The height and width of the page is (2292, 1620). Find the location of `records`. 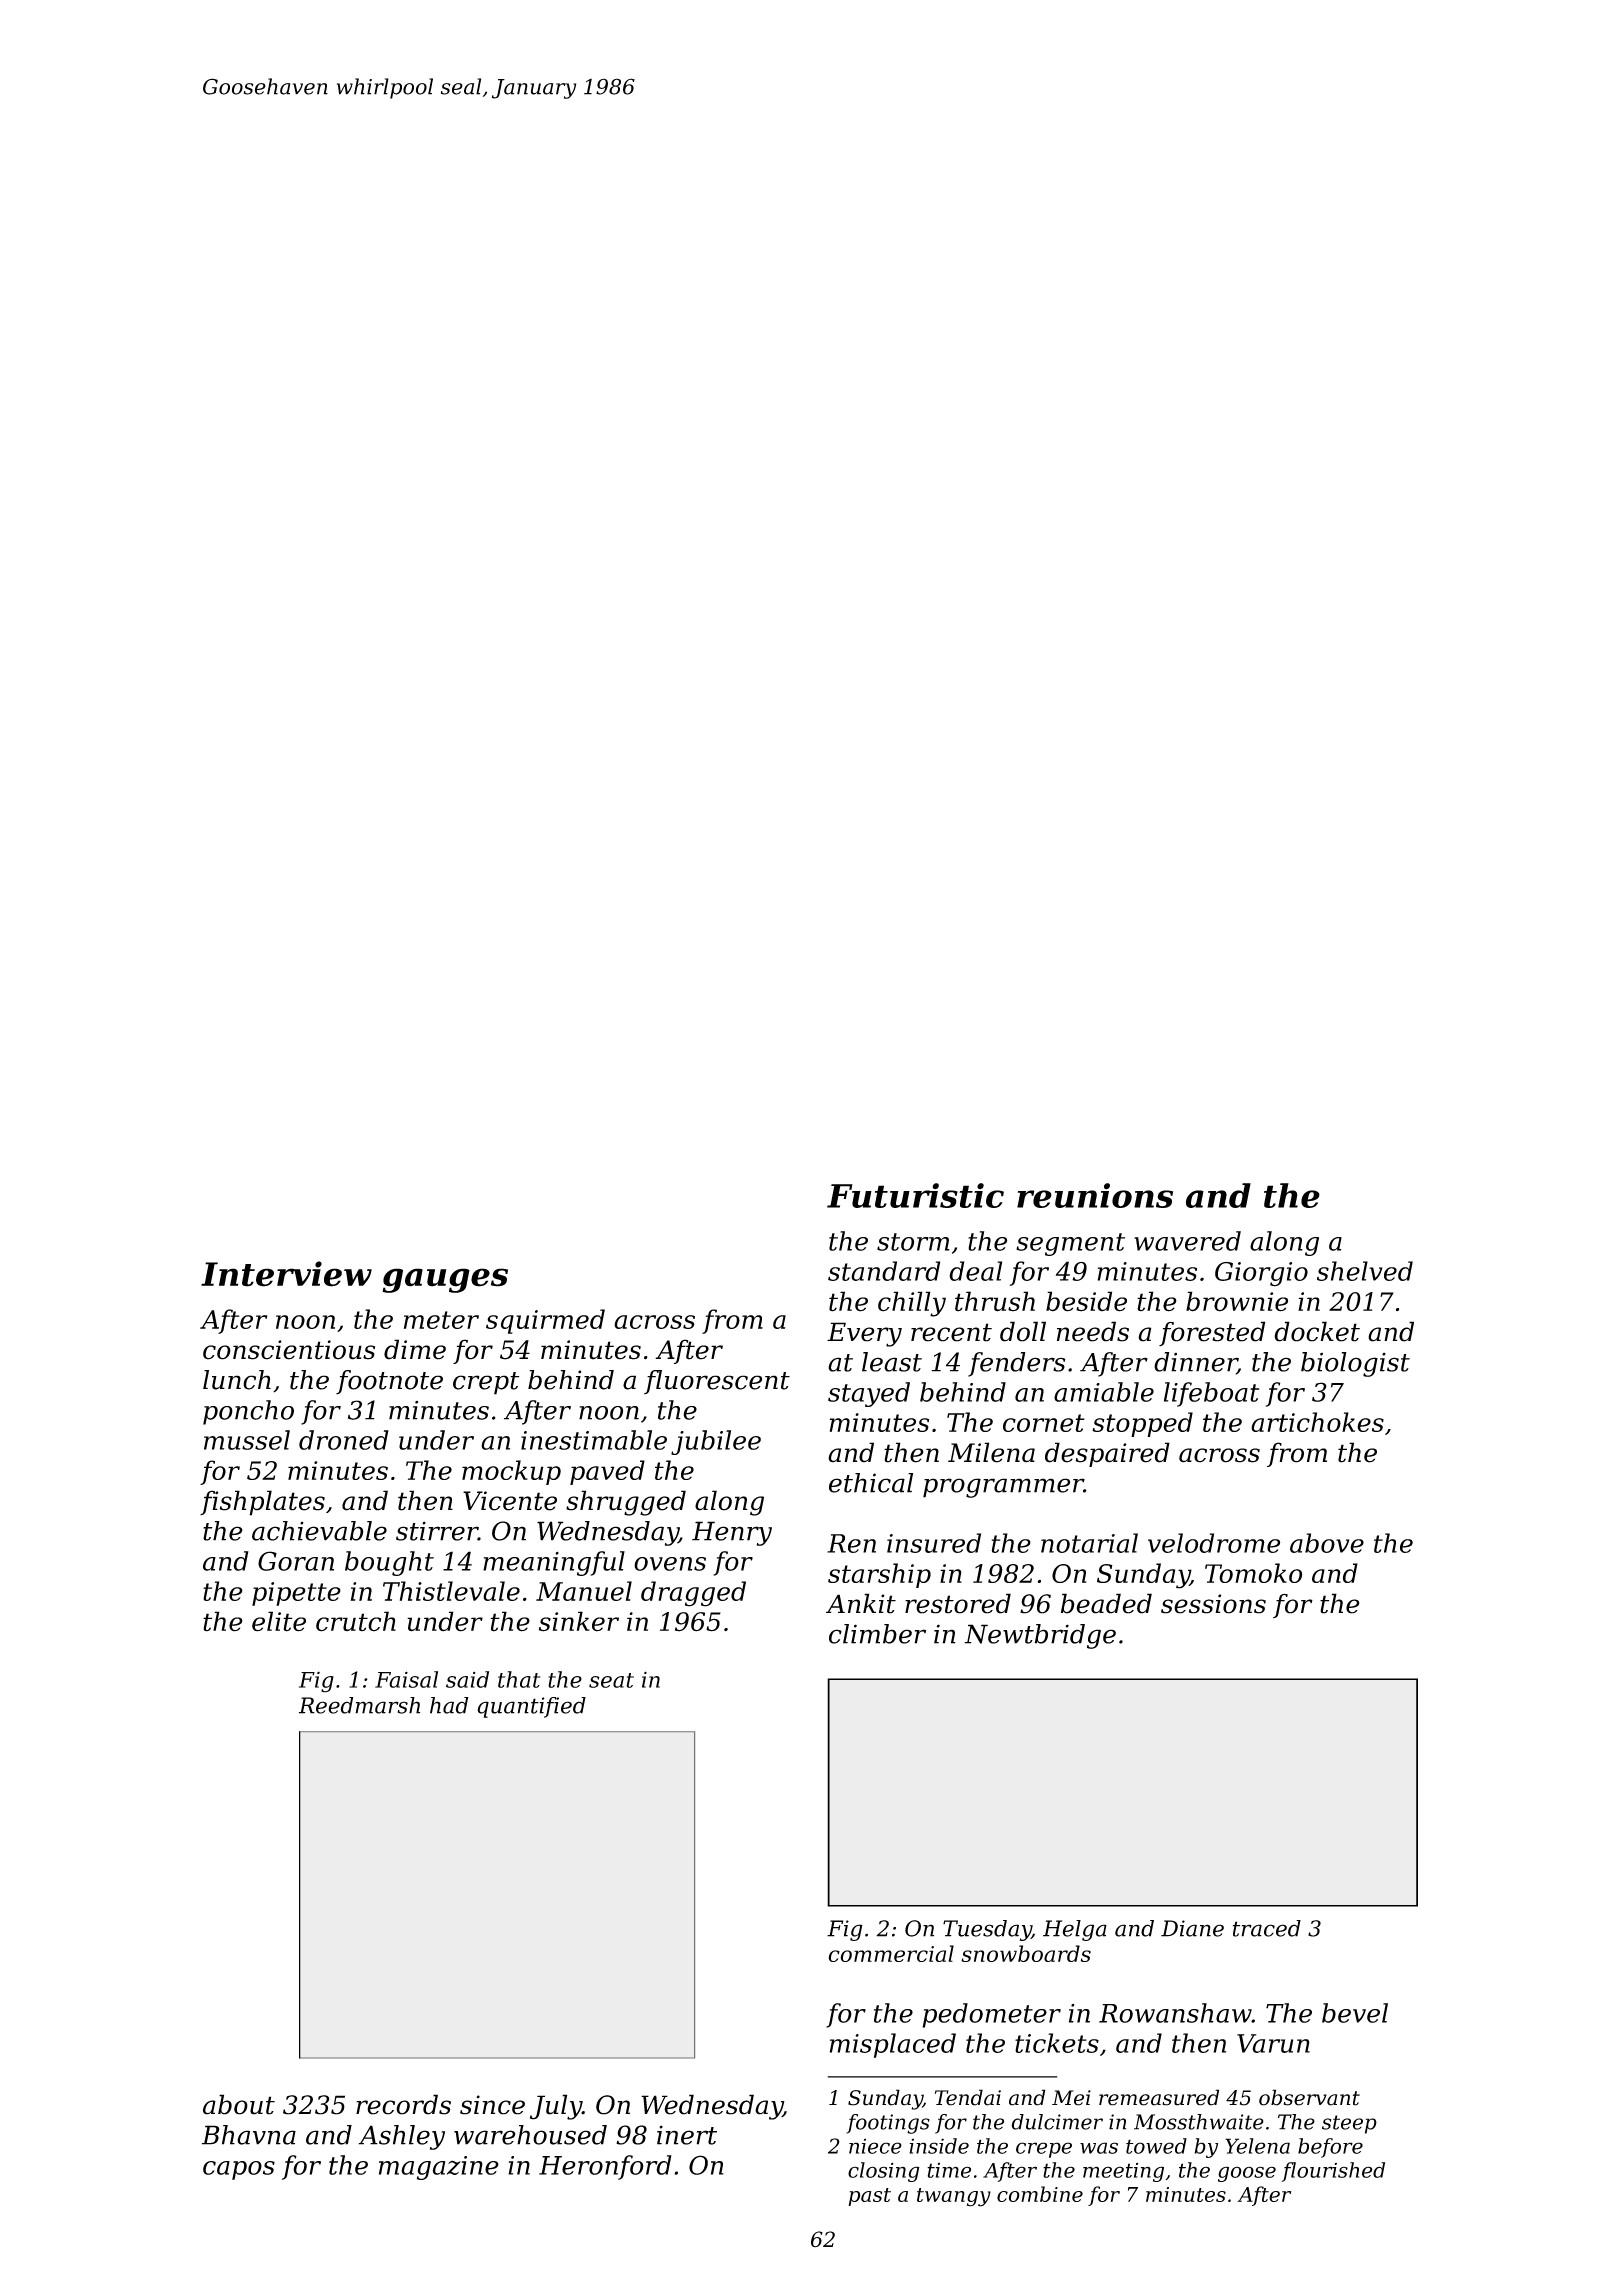

records is located at coordinates (403, 2104).
